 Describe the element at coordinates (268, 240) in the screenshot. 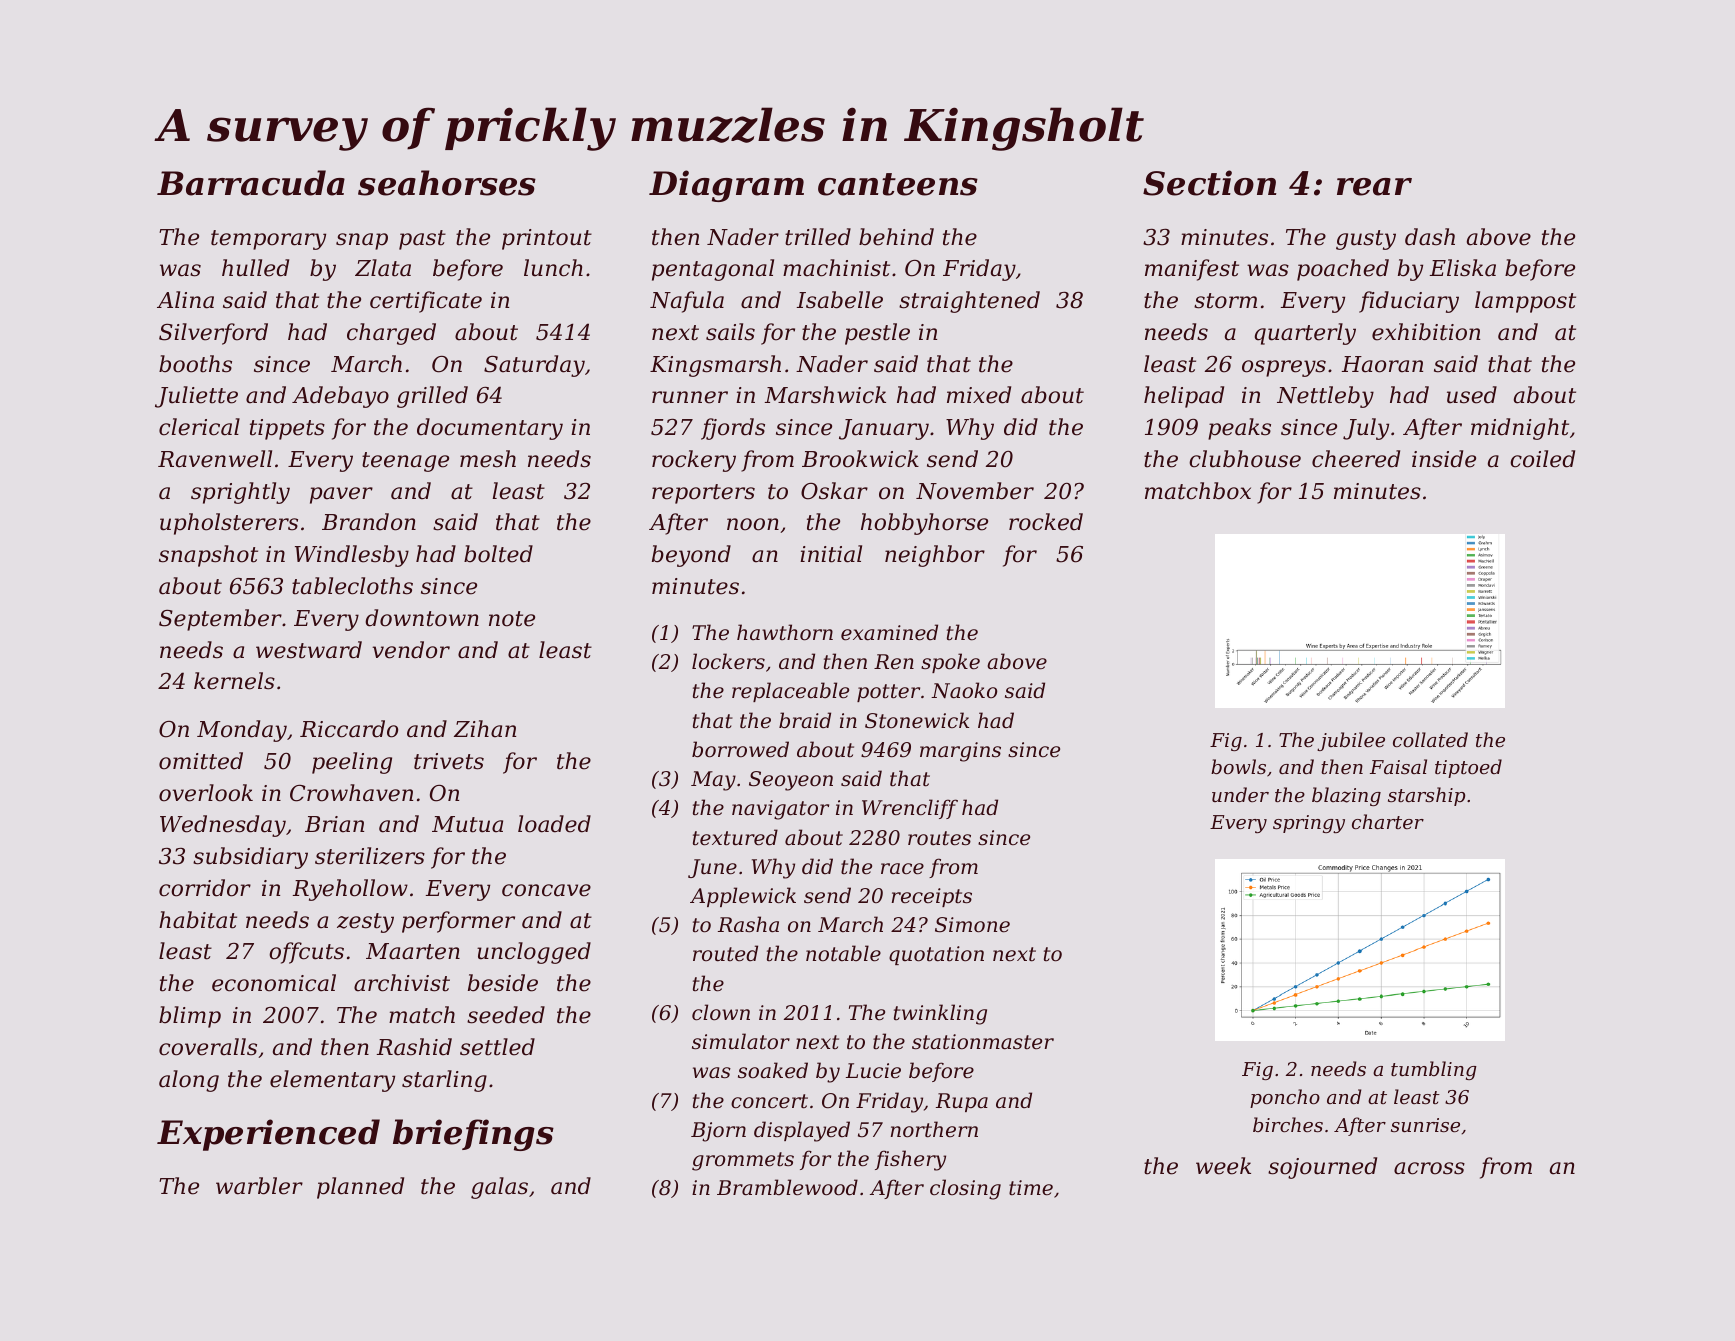

I see `temporary` at that location.
